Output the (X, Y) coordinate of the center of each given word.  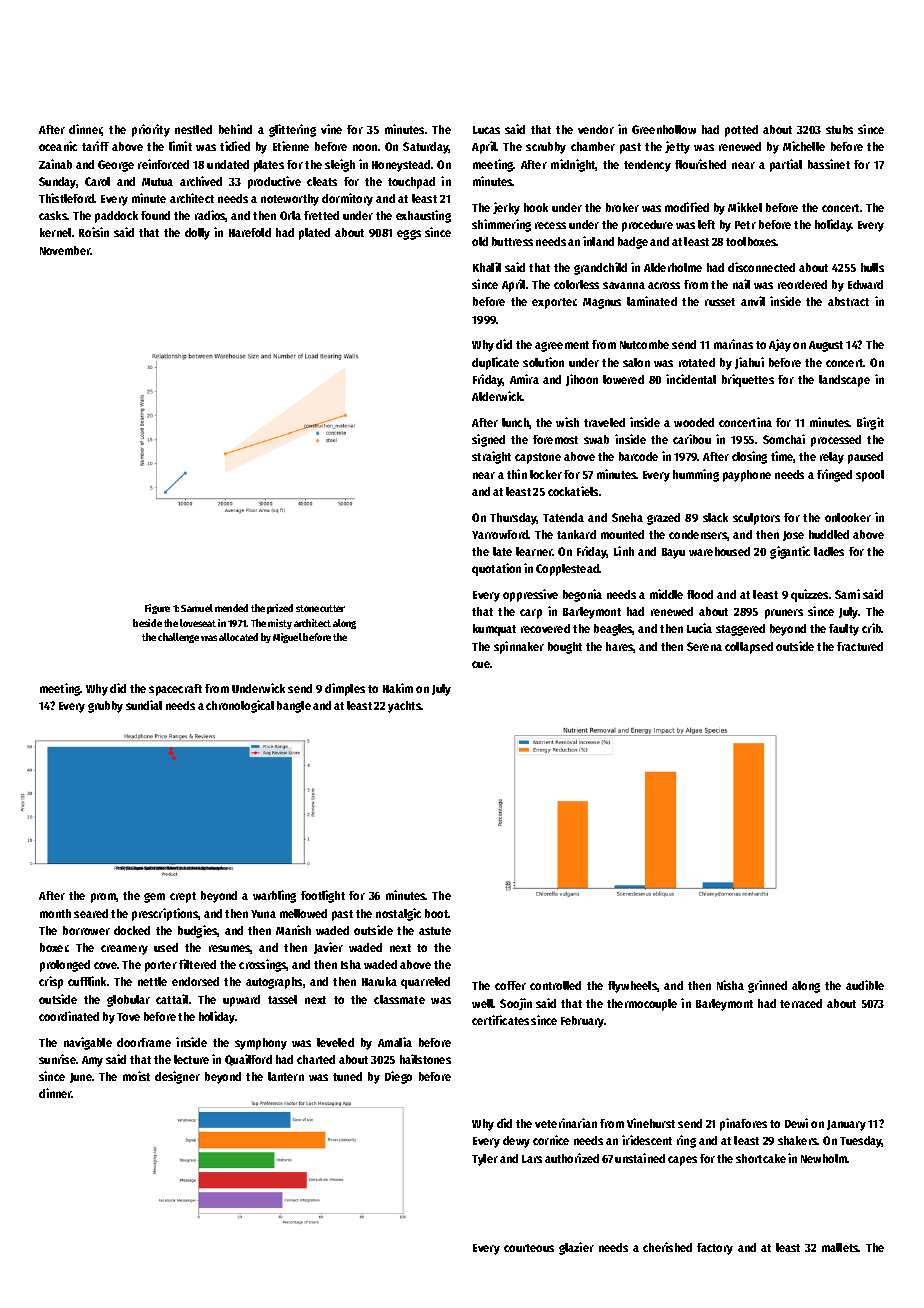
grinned (767, 986)
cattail (172, 999)
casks (53, 215)
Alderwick (497, 396)
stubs (839, 129)
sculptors (756, 519)
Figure (157, 609)
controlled (555, 985)
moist (136, 1076)
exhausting (423, 216)
